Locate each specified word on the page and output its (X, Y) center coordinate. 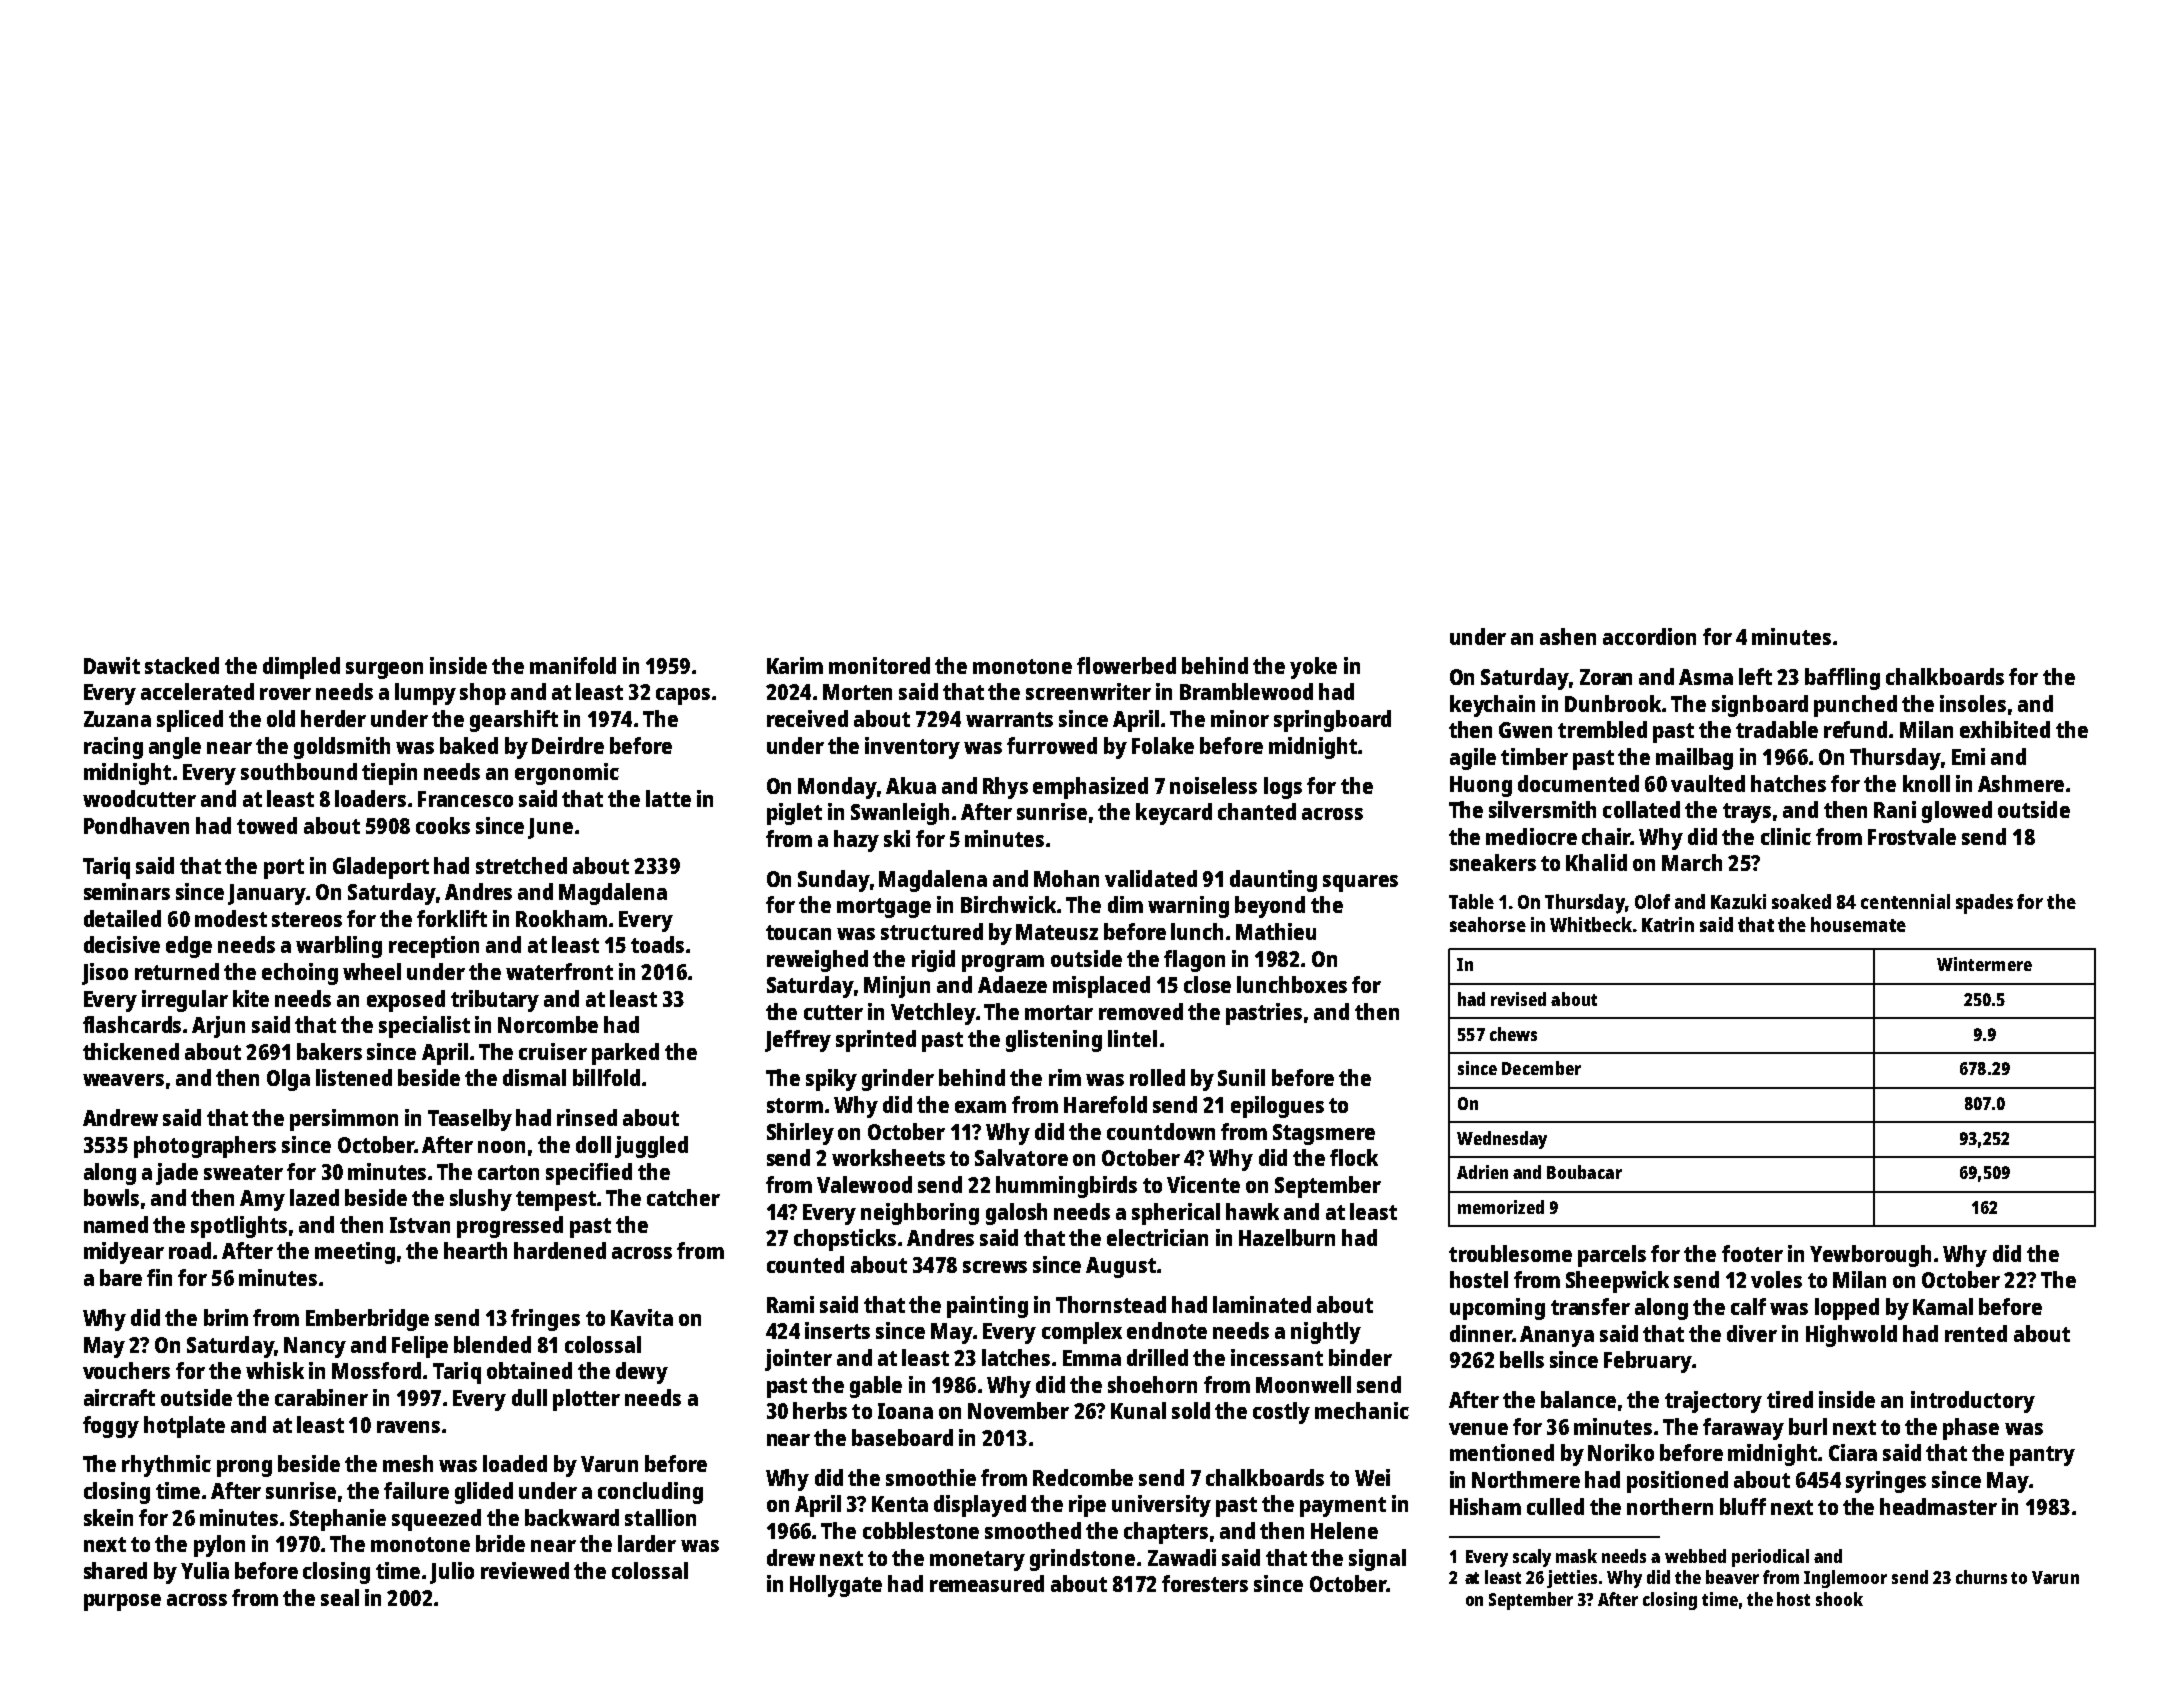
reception (434, 947)
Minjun (897, 987)
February (1648, 1362)
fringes (545, 1320)
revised (1518, 999)
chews (1513, 1034)
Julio (452, 1573)
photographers (205, 1147)
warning (1188, 907)
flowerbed (1126, 665)
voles (1776, 1279)
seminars (127, 891)
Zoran (1606, 677)
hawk (1252, 1211)
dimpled (301, 668)
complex (1082, 1333)
